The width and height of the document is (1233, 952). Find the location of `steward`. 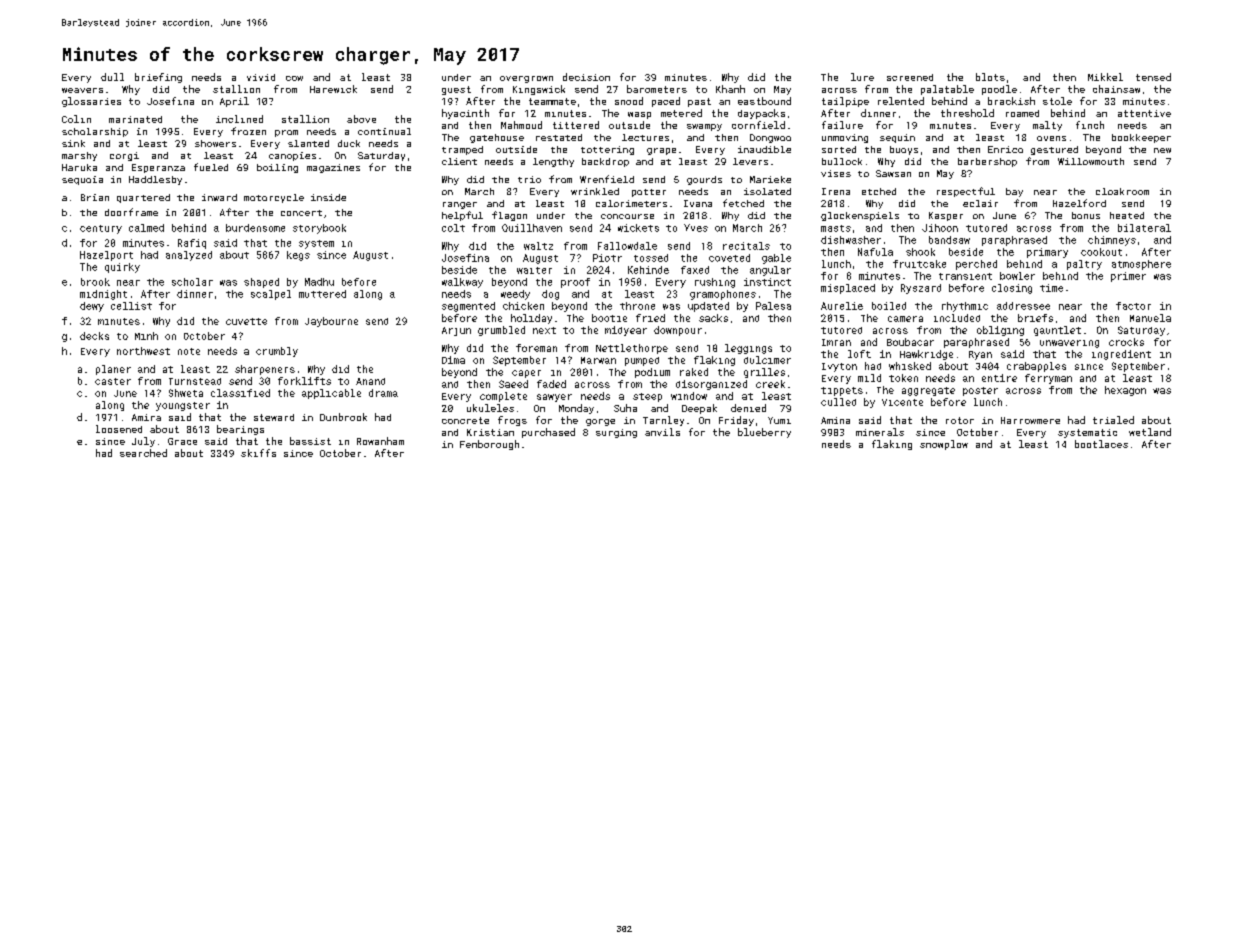

steward is located at coordinates (274, 417).
